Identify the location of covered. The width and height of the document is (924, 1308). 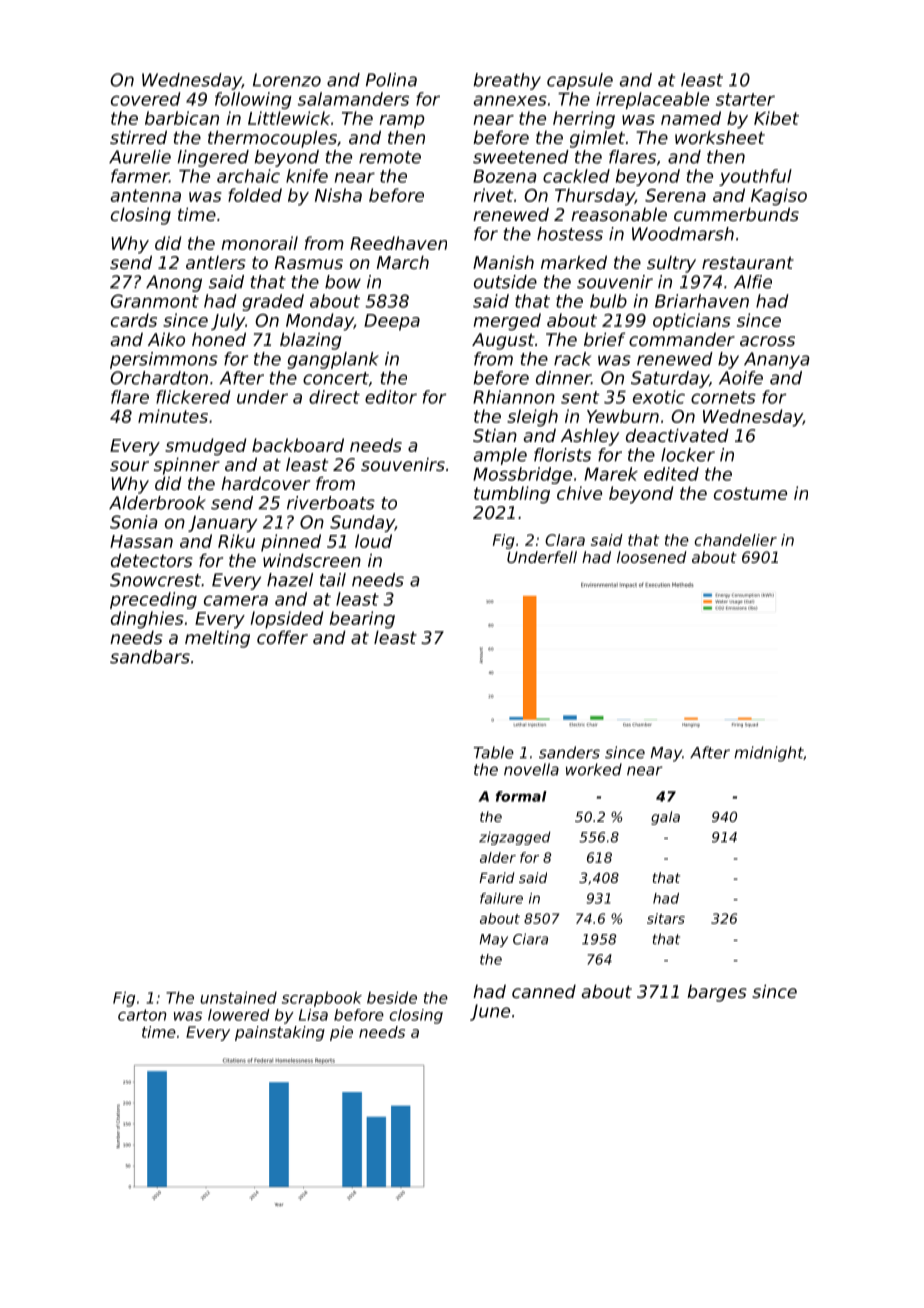
(146, 99).
